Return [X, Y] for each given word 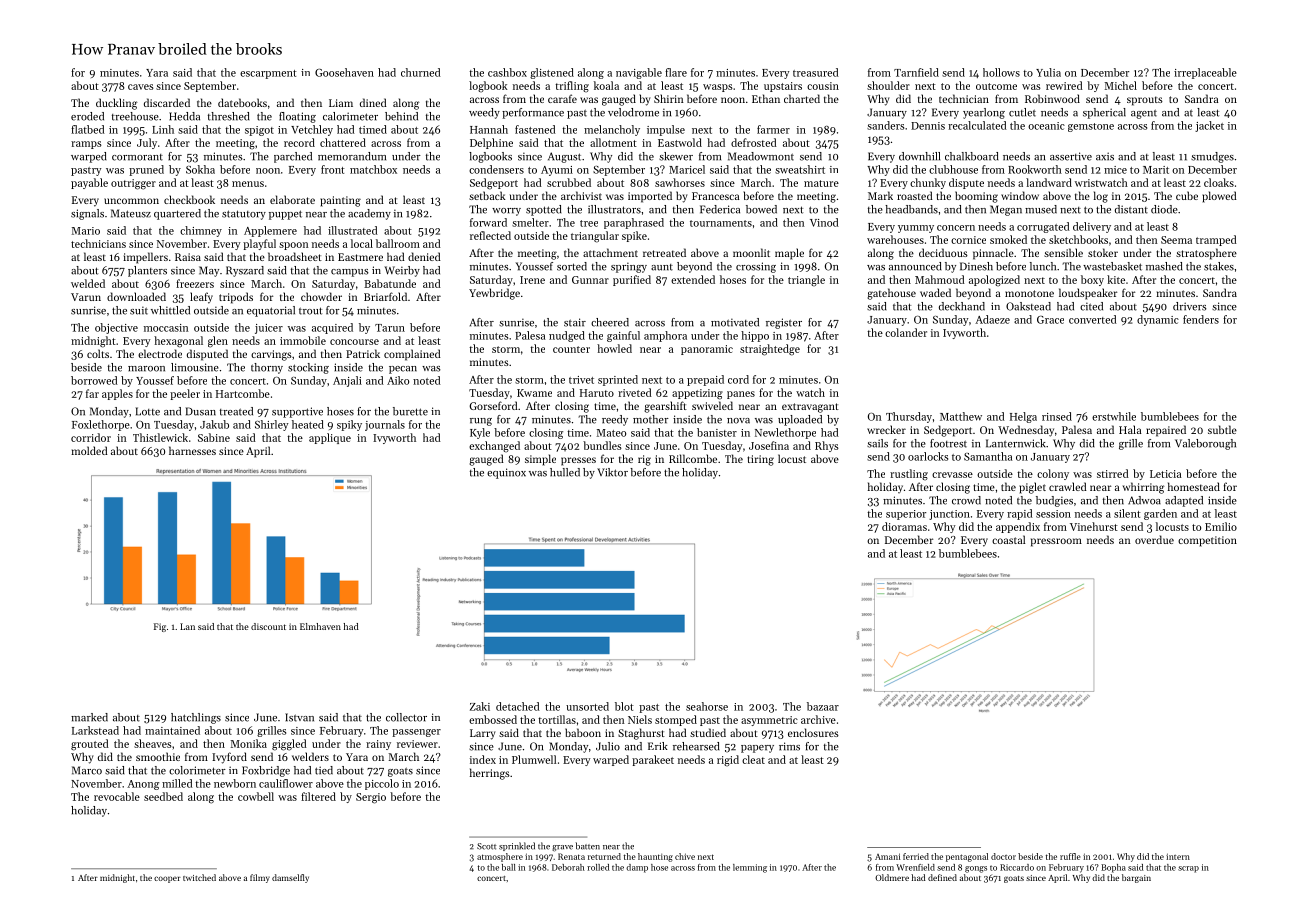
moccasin [166, 328]
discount [268, 626]
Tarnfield [916, 72]
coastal [1008, 539]
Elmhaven [320, 626]
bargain [1136, 878]
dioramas [904, 526]
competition [1207, 541]
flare [676, 72]
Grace [1050, 320]
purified [632, 280]
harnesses [192, 450]
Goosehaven [344, 72]
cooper [167, 879]
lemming [750, 868]
